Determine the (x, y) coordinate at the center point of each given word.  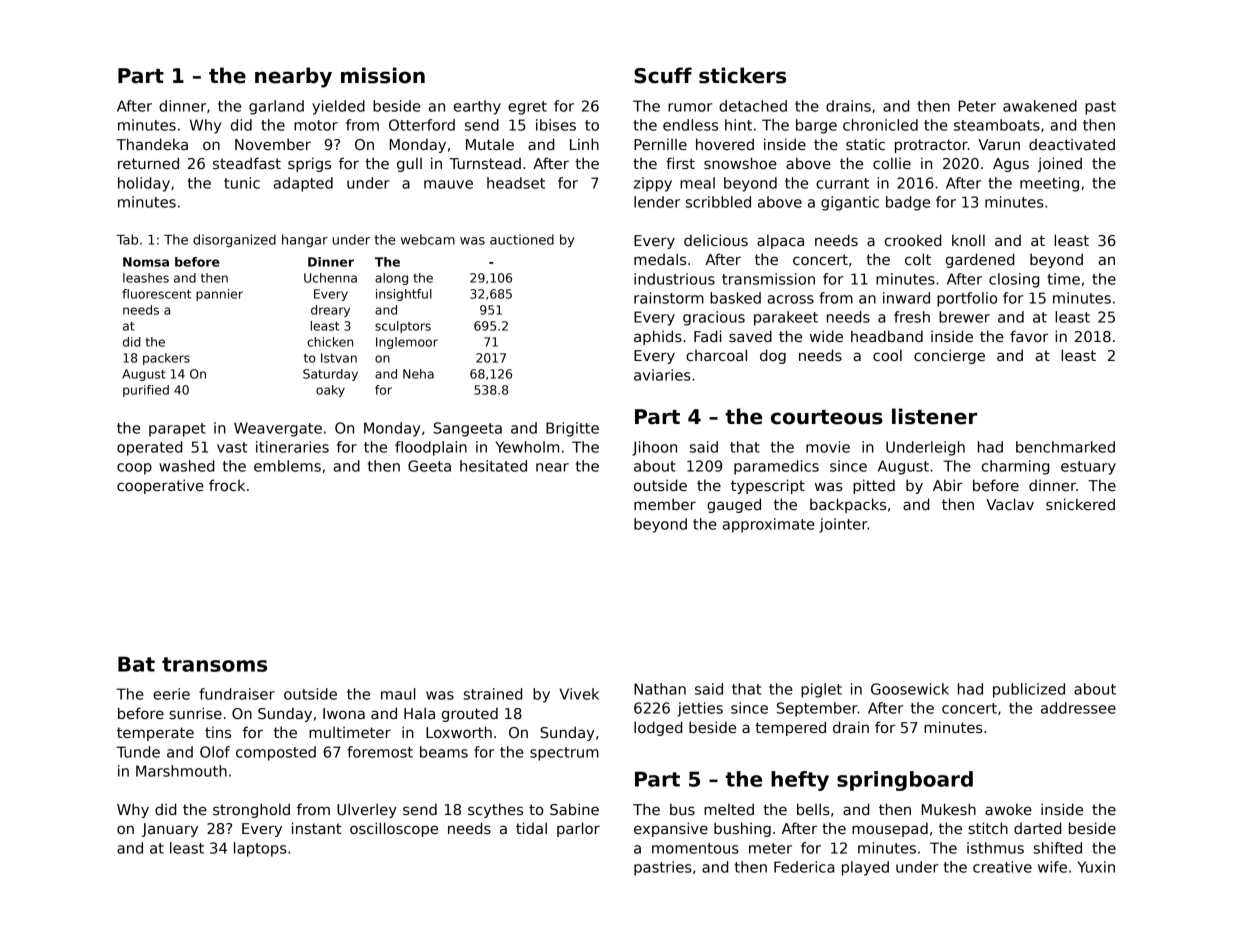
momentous (695, 848)
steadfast (247, 163)
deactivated (1072, 144)
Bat (136, 664)
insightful (404, 295)
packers (166, 359)
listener (934, 416)
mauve (448, 184)
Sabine (574, 809)
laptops (260, 849)
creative (1002, 867)
